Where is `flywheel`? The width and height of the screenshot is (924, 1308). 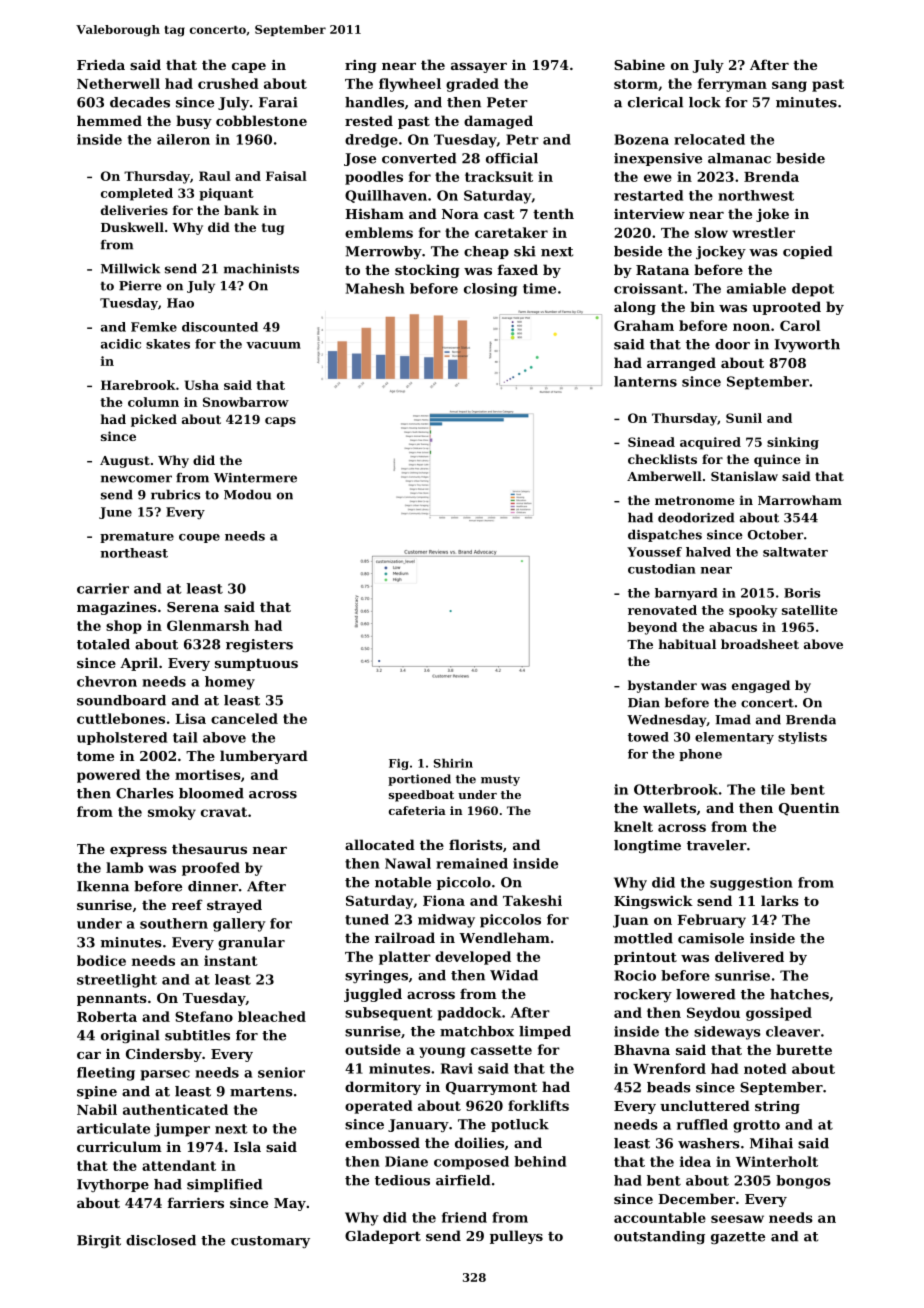 flywheel is located at coordinates (410, 85).
